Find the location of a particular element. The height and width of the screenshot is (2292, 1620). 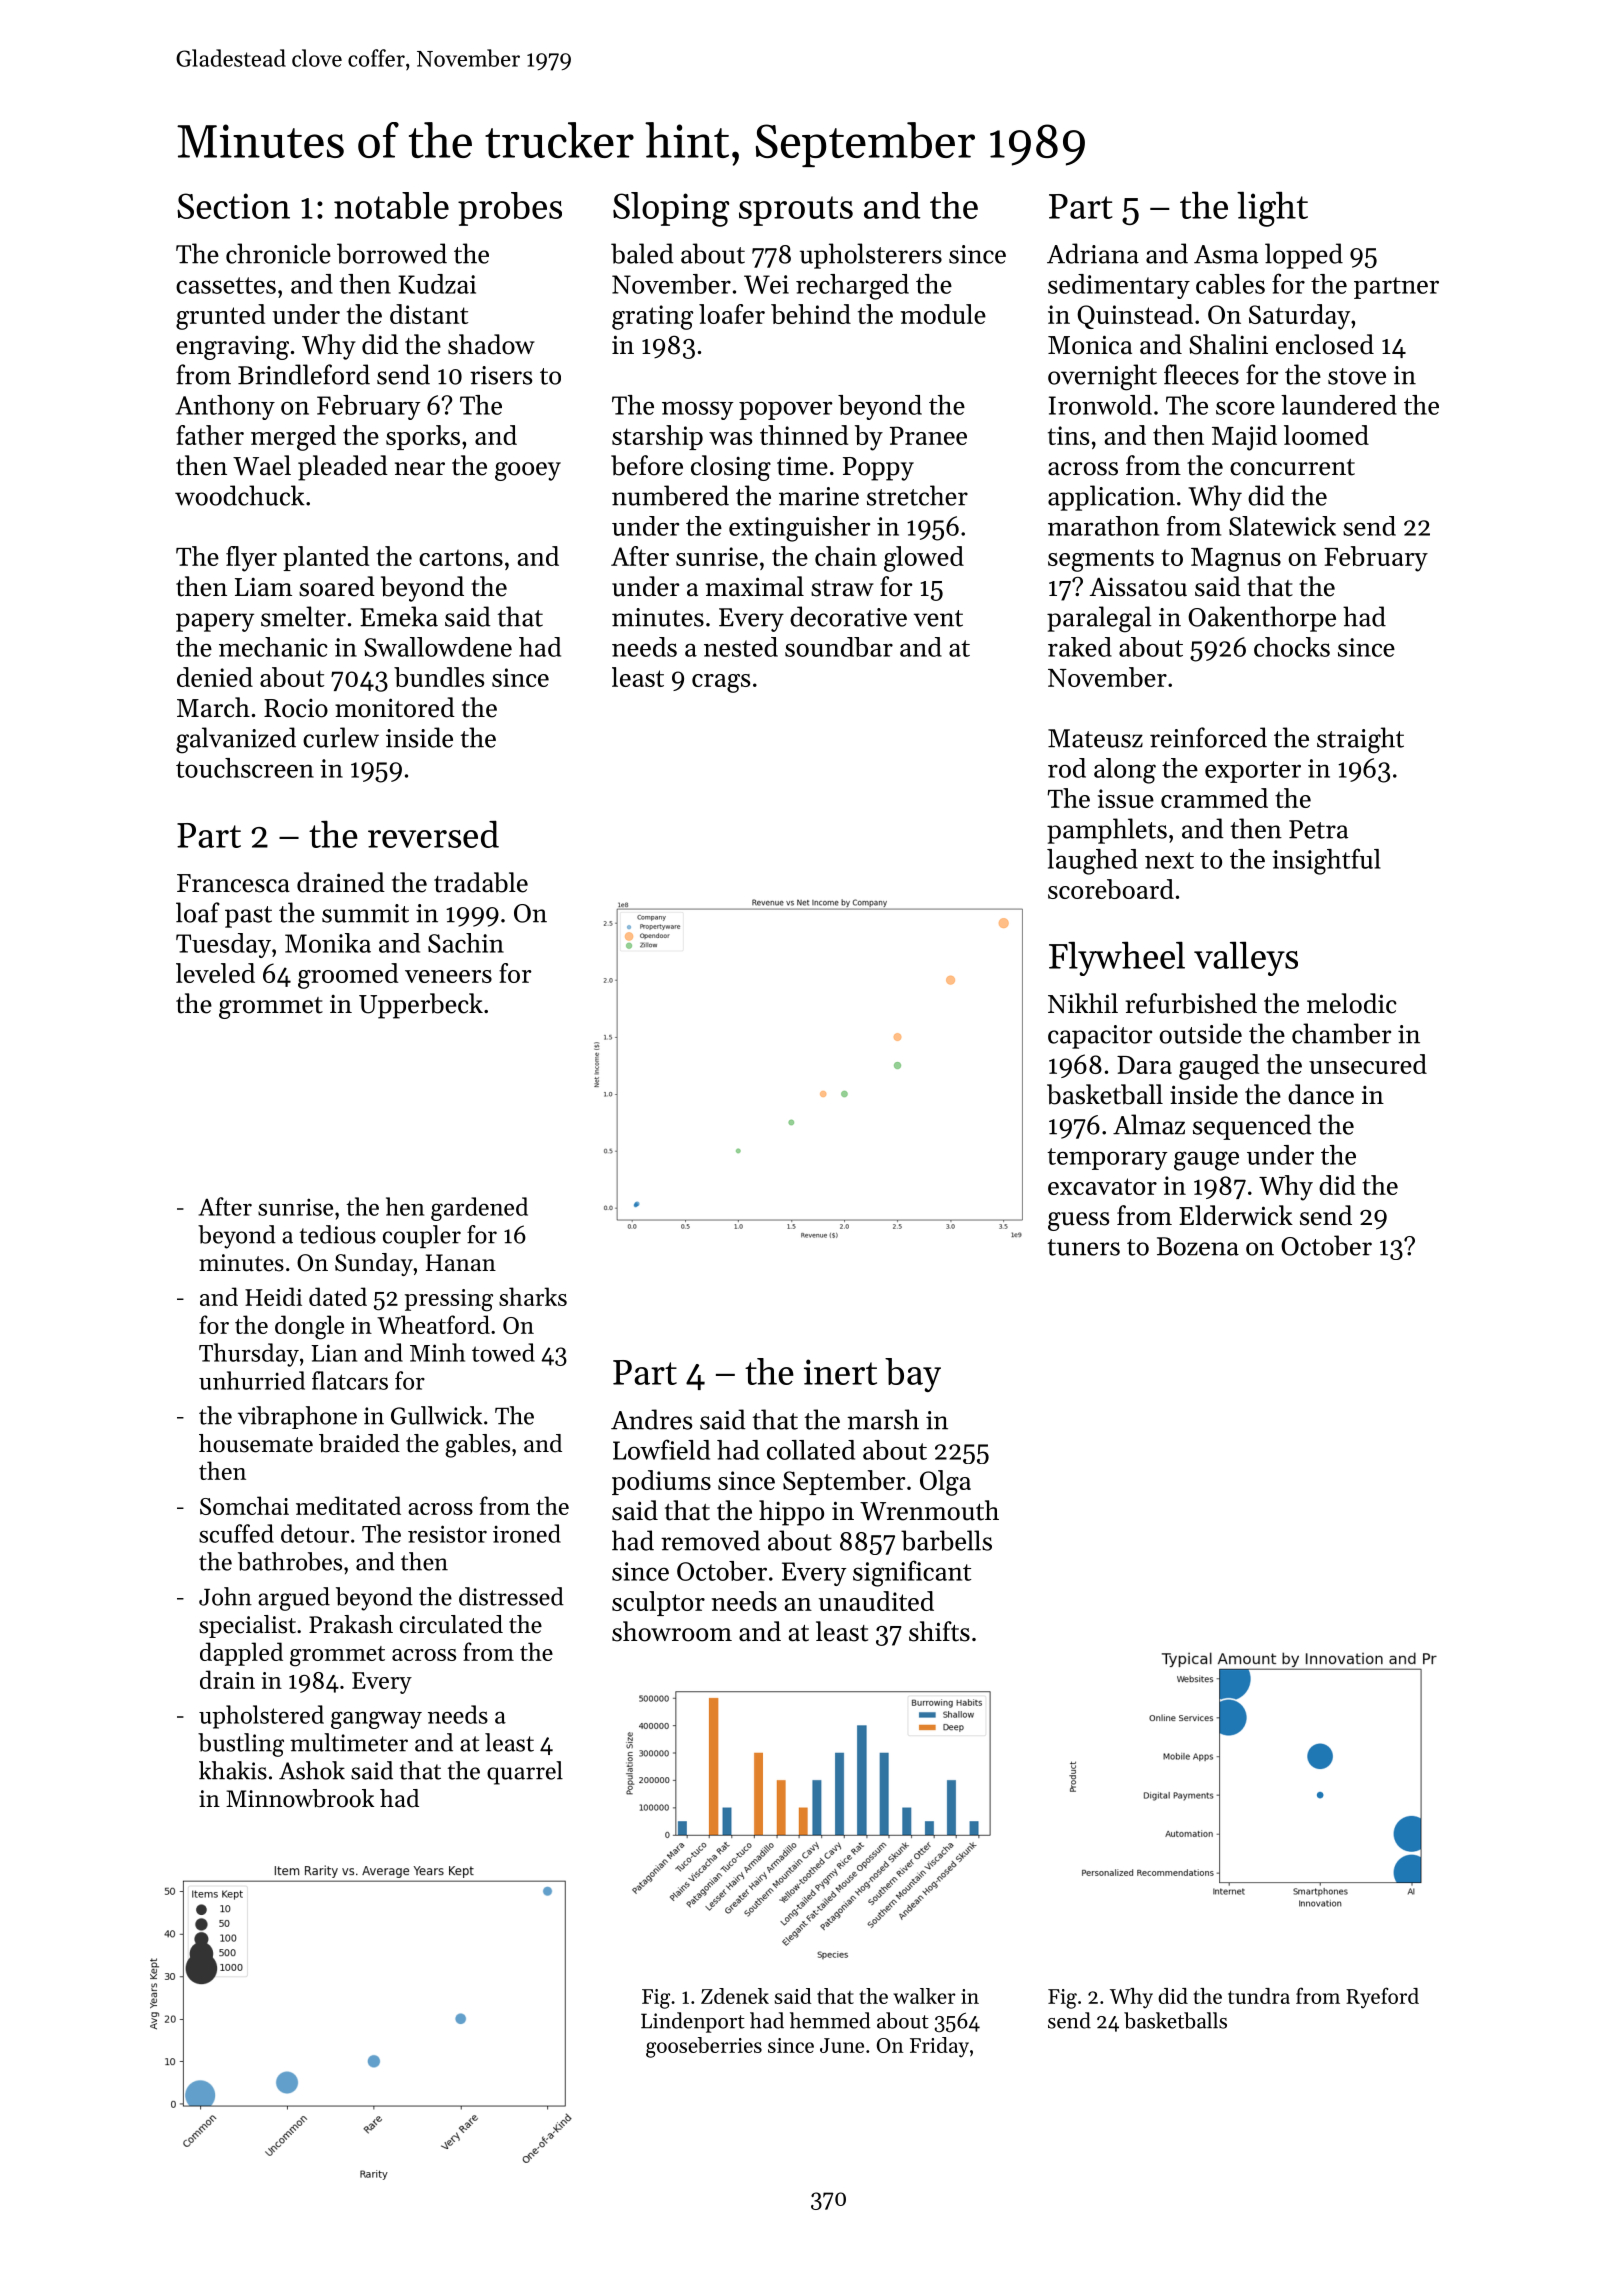

sprouts is located at coordinates (796, 211).
